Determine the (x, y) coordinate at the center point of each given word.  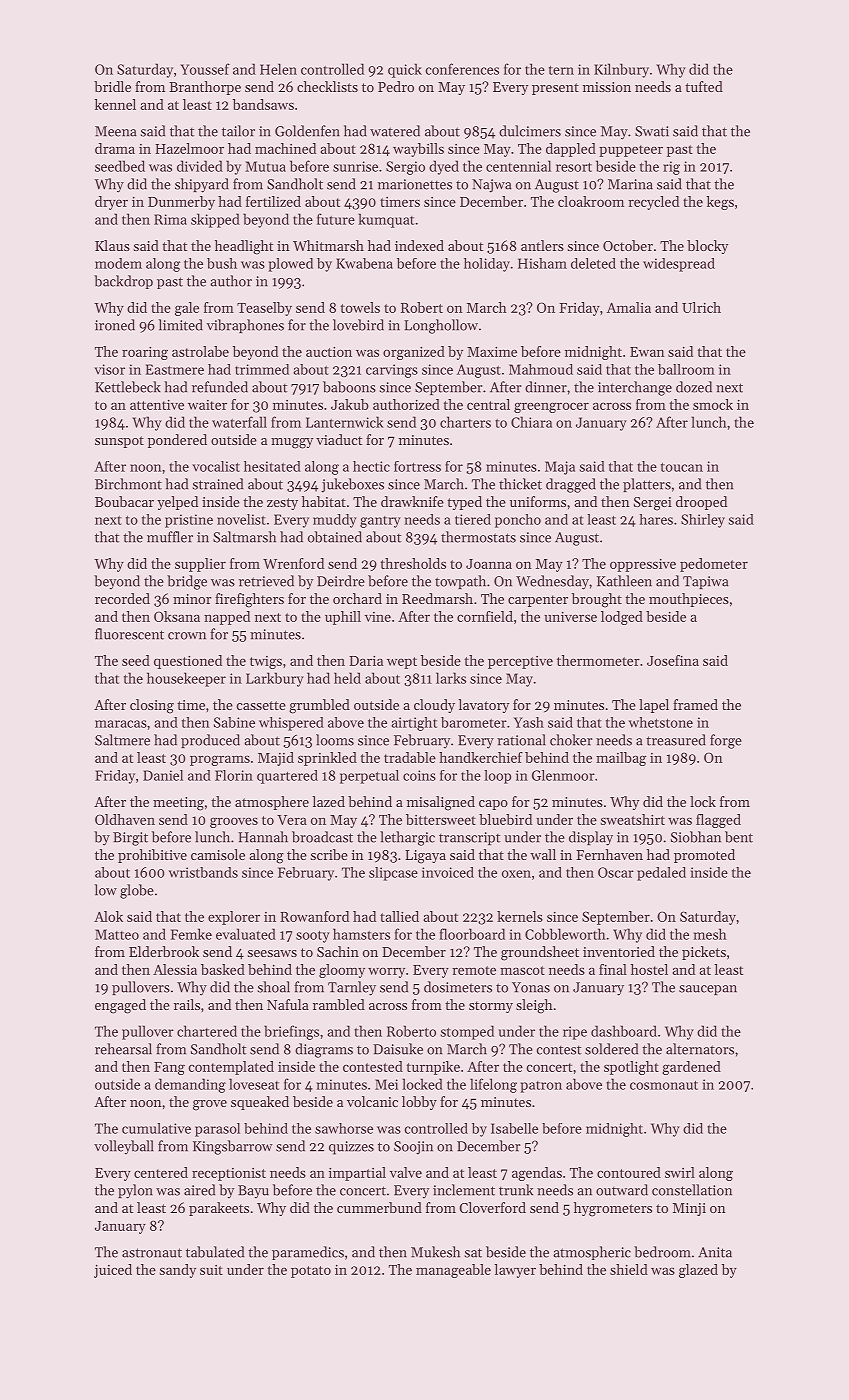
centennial (518, 166)
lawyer (515, 1271)
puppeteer (631, 151)
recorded (122, 598)
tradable (410, 757)
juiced (113, 1271)
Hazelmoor (189, 148)
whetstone (661, 722)
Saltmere (122, 740)
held (347, 678)
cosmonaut (664, 1085)
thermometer (598, 660)
